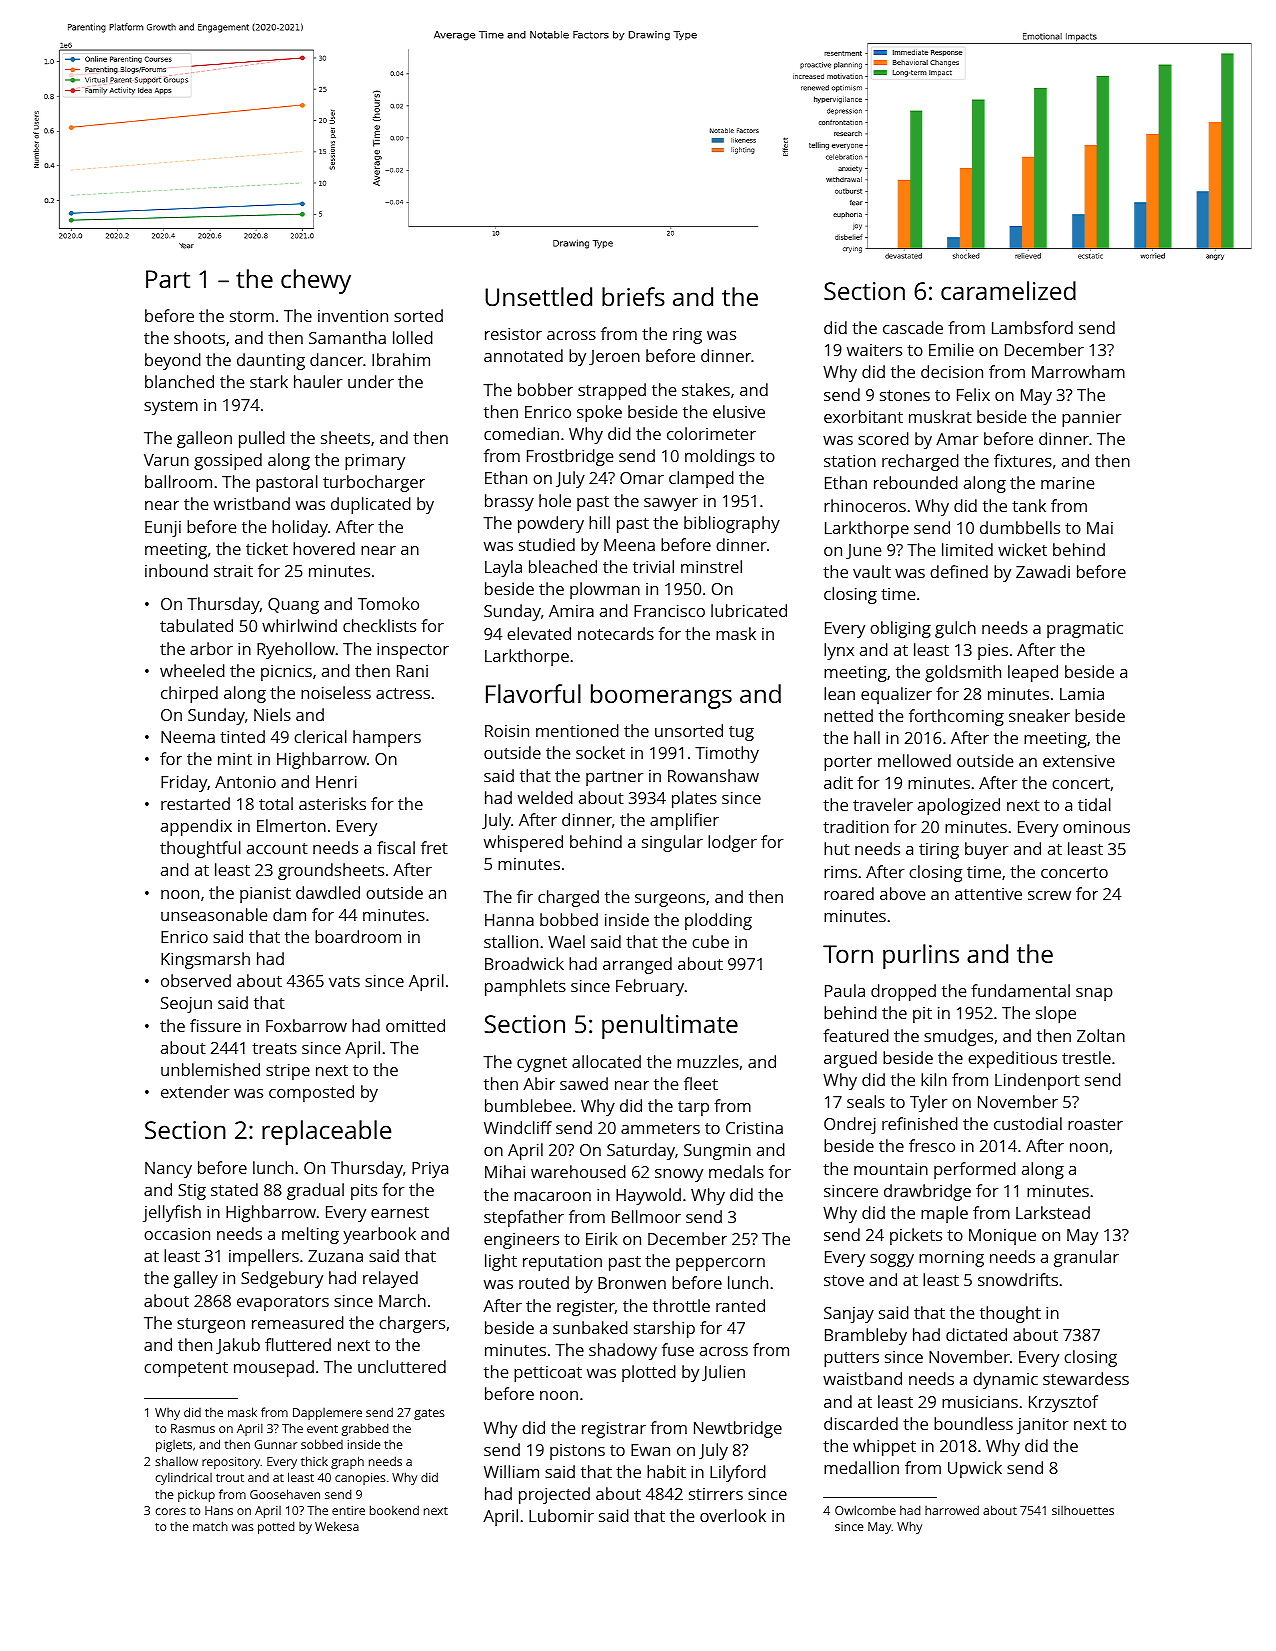  Describe the element at coordinates (315, 1191) in the image. I see `gradual` at that location.
